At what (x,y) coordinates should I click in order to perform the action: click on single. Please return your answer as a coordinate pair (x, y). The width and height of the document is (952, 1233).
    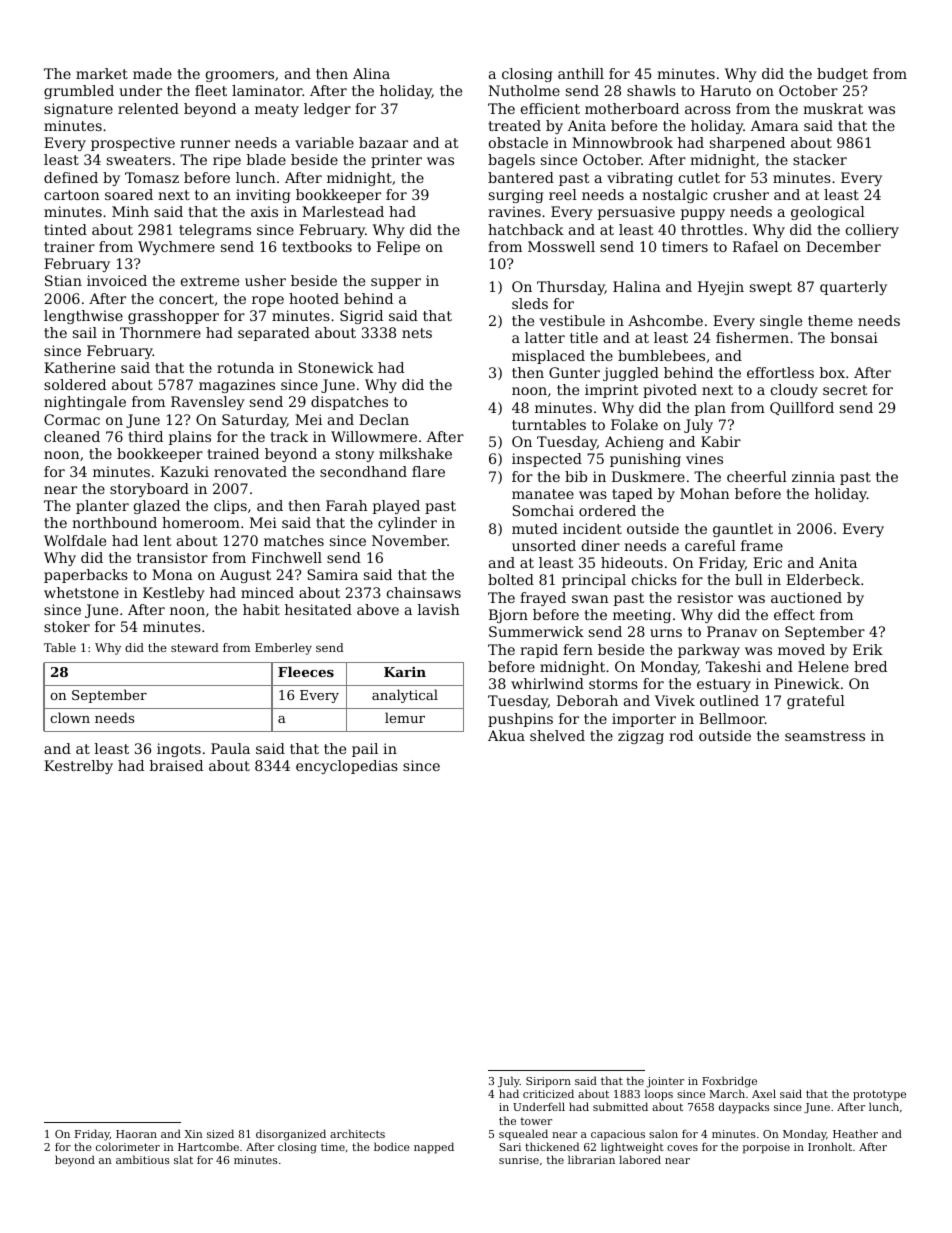
    Looking at the image, I should click on (781, 322).
